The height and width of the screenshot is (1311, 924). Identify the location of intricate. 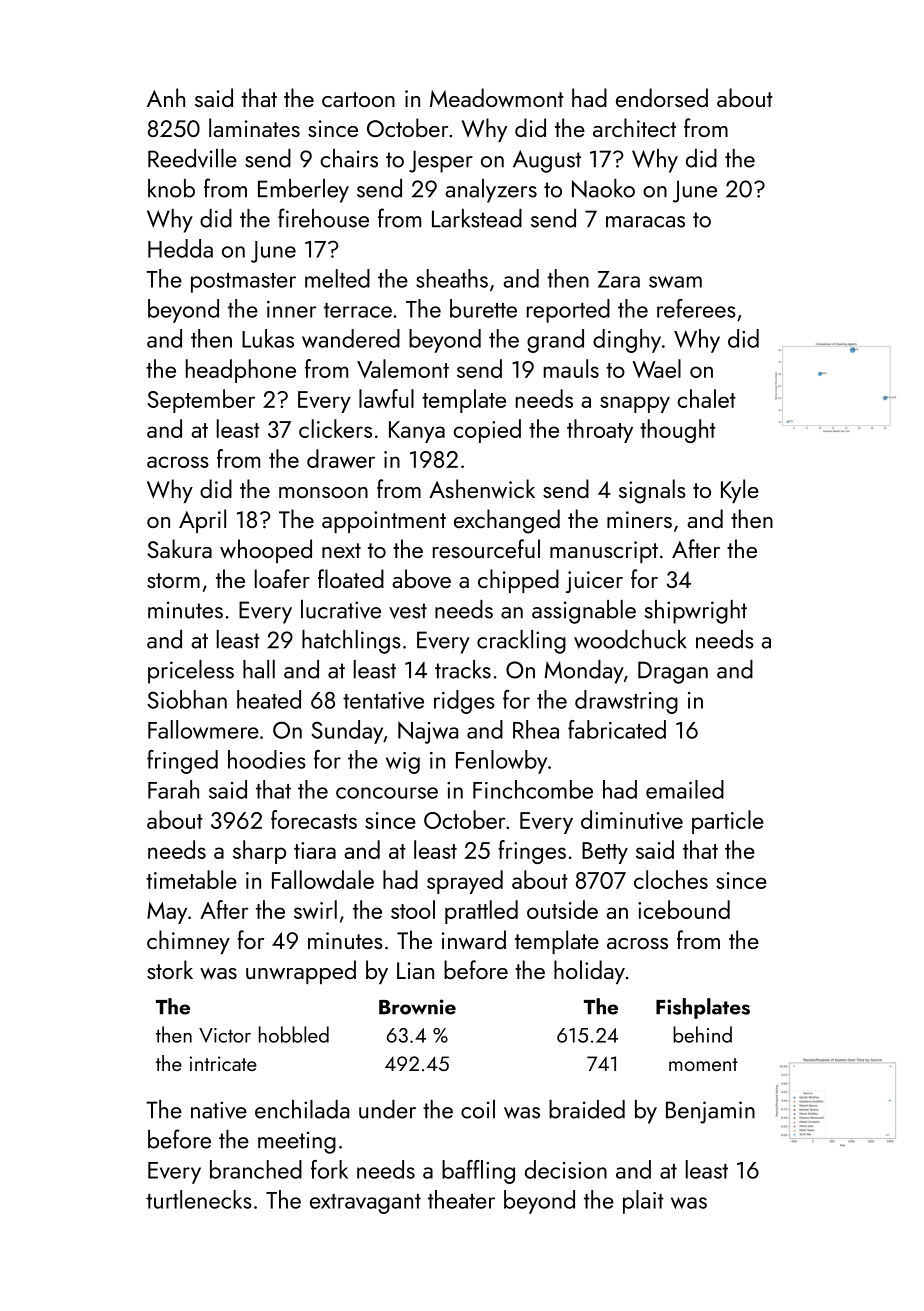
(223, 1063).
